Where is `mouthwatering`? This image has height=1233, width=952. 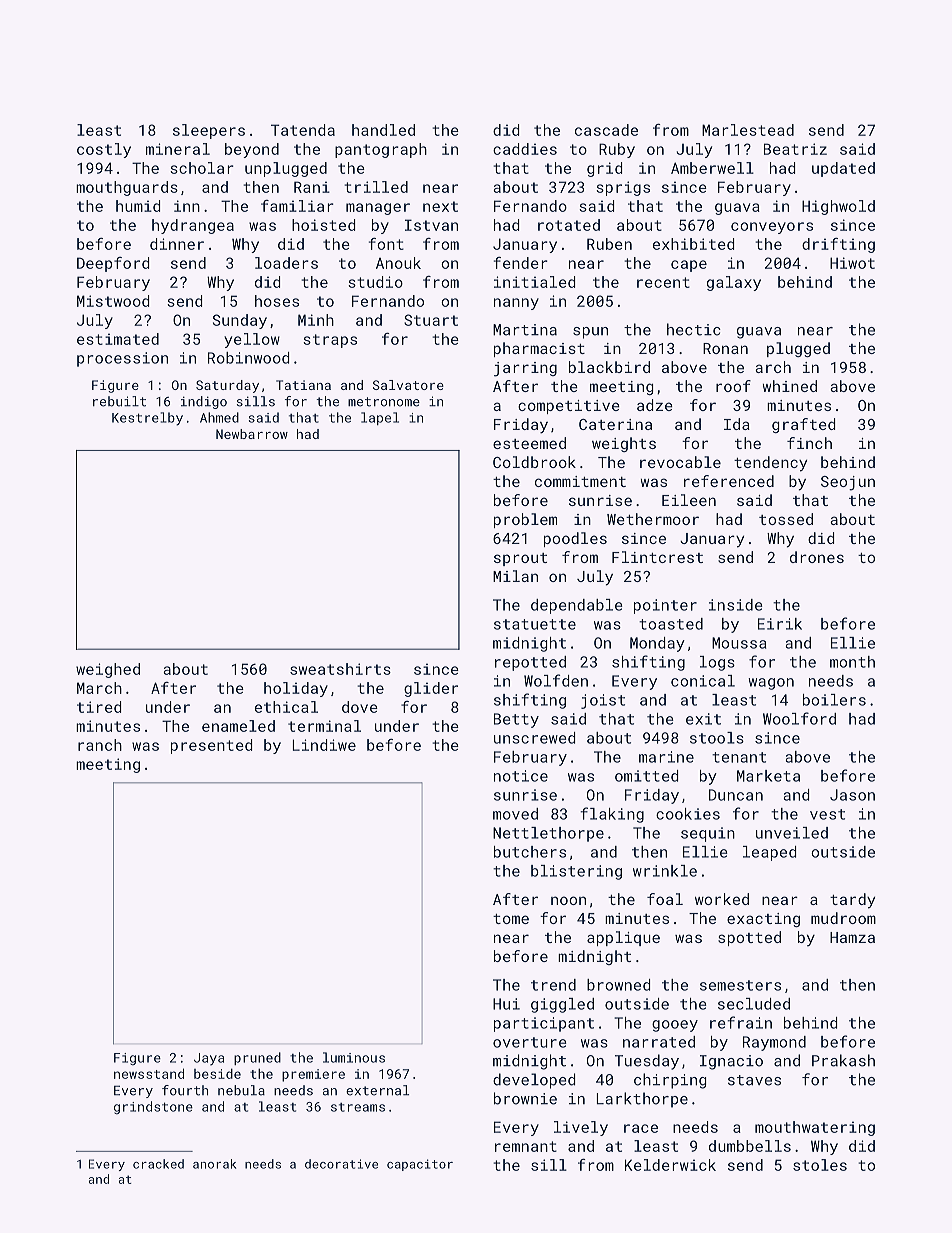
mouthwatering is located at coordinates (815, 1128).
